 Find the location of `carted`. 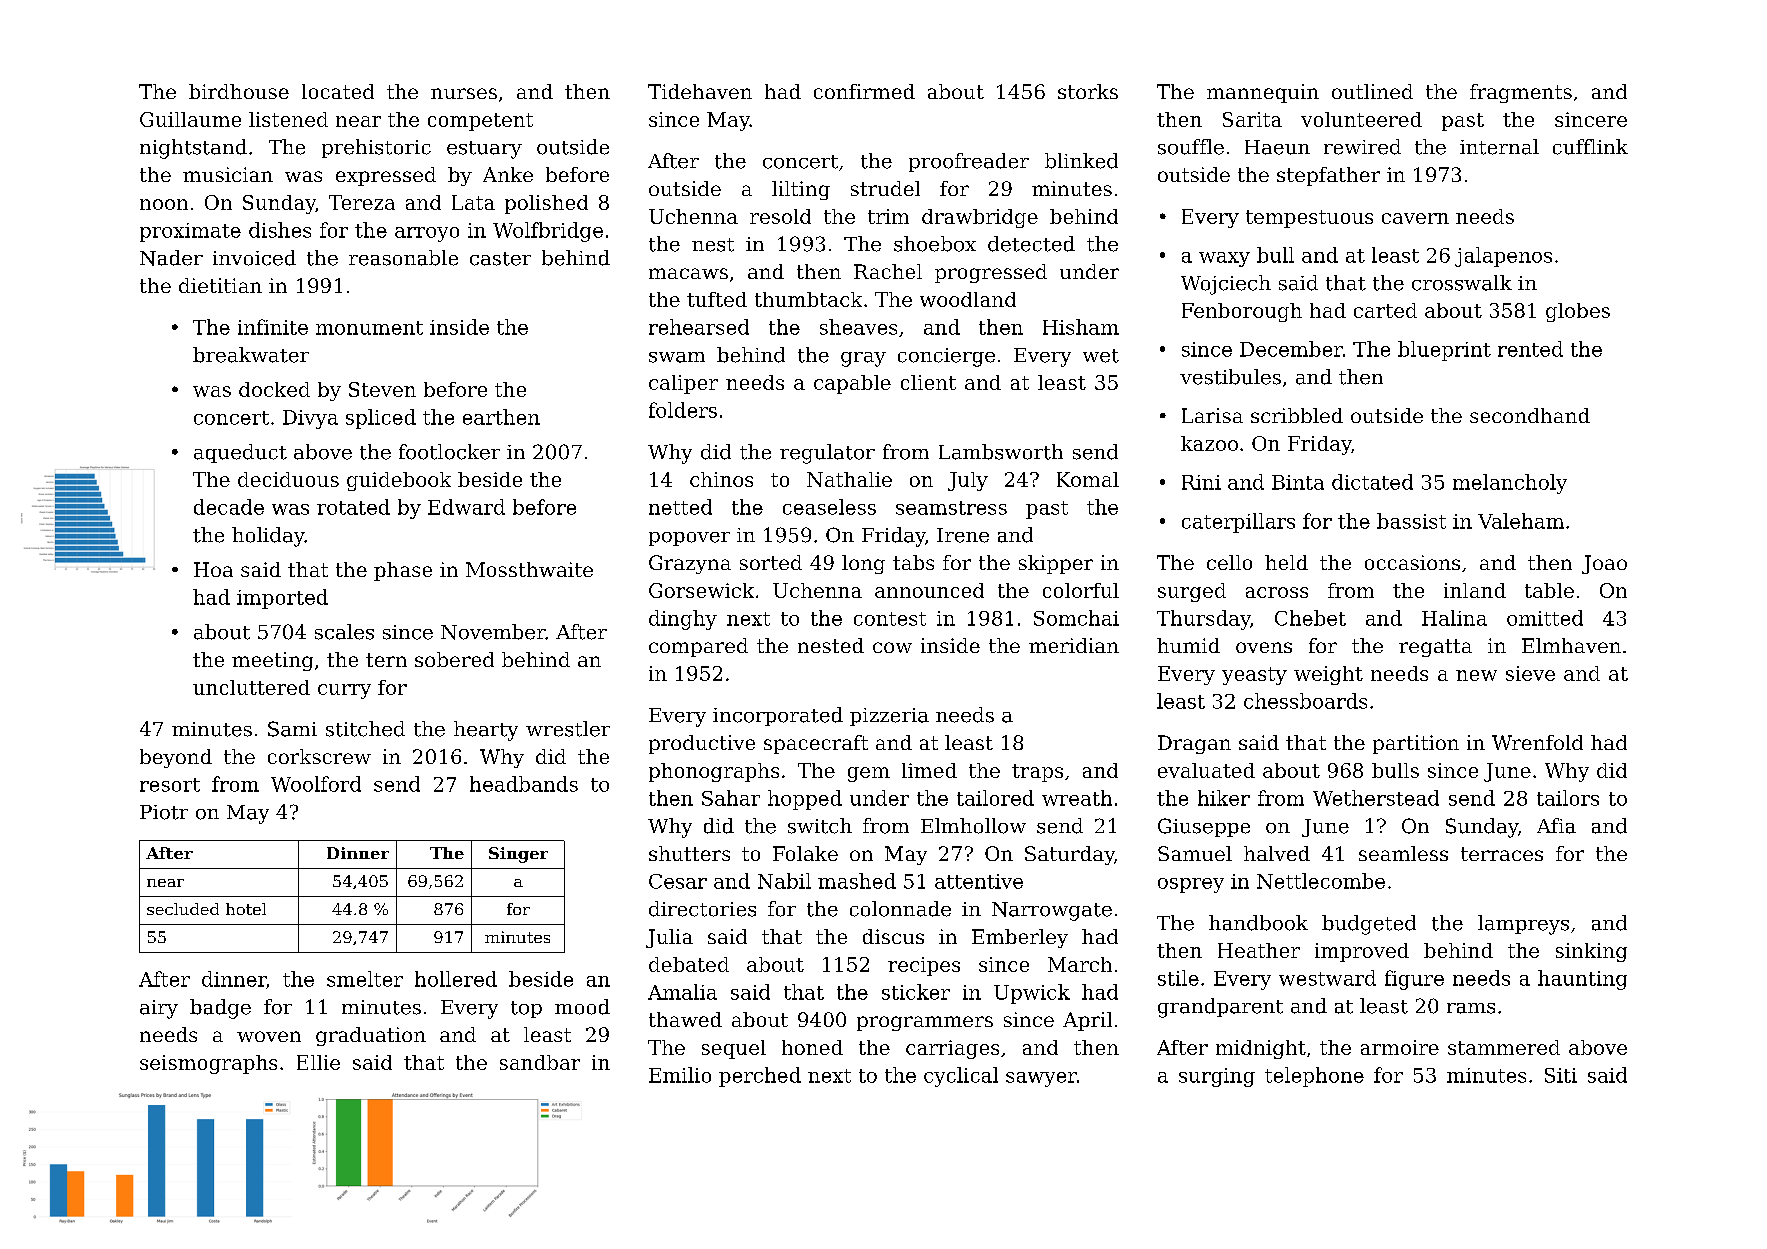

carted is located at coordinates (1385, 310).
